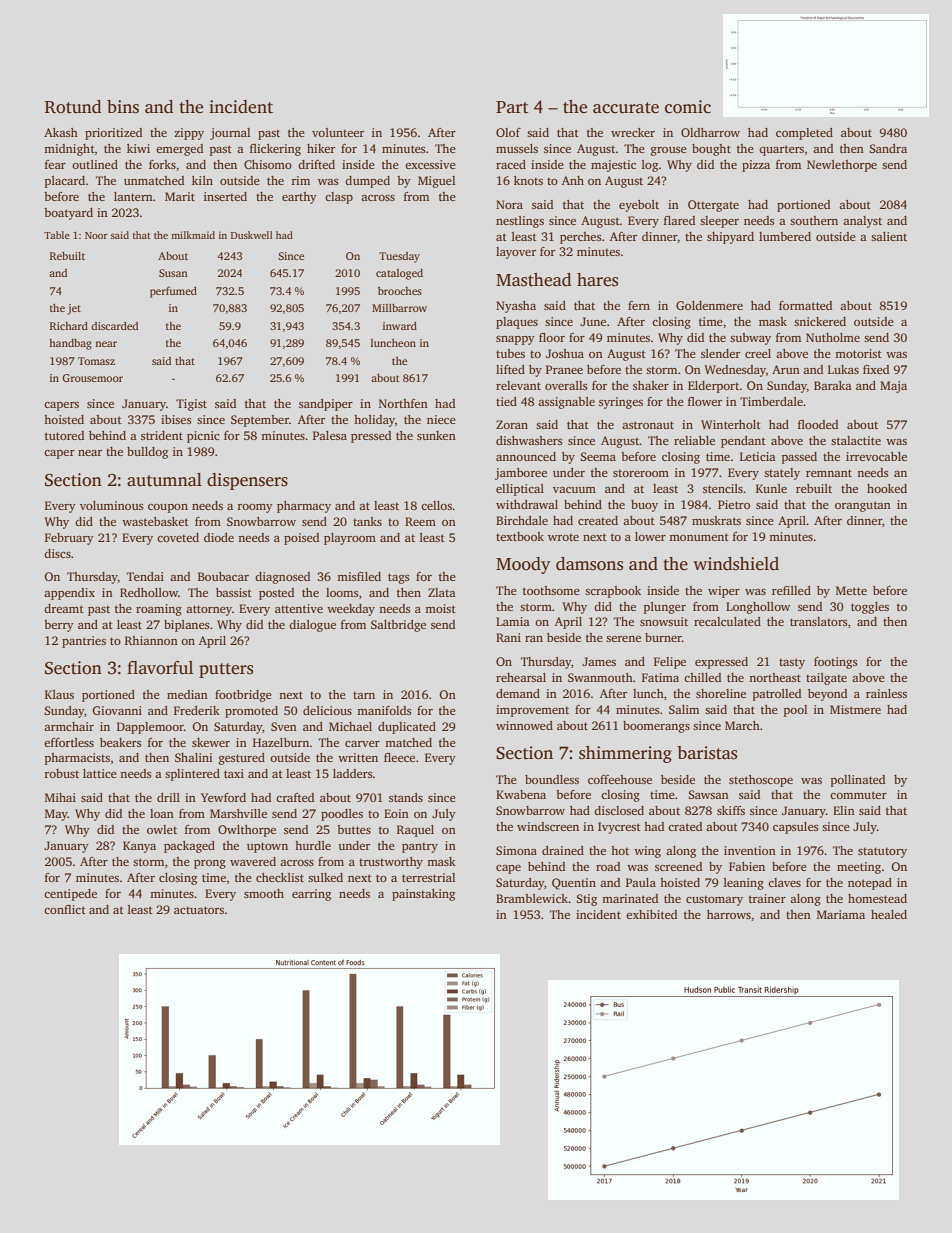 The width and height of the screenshot is (952, 1233). What do you see at coordinates (338, 132) in the screenshot?
I see `volunteer` at bounding box center [338, 132].
